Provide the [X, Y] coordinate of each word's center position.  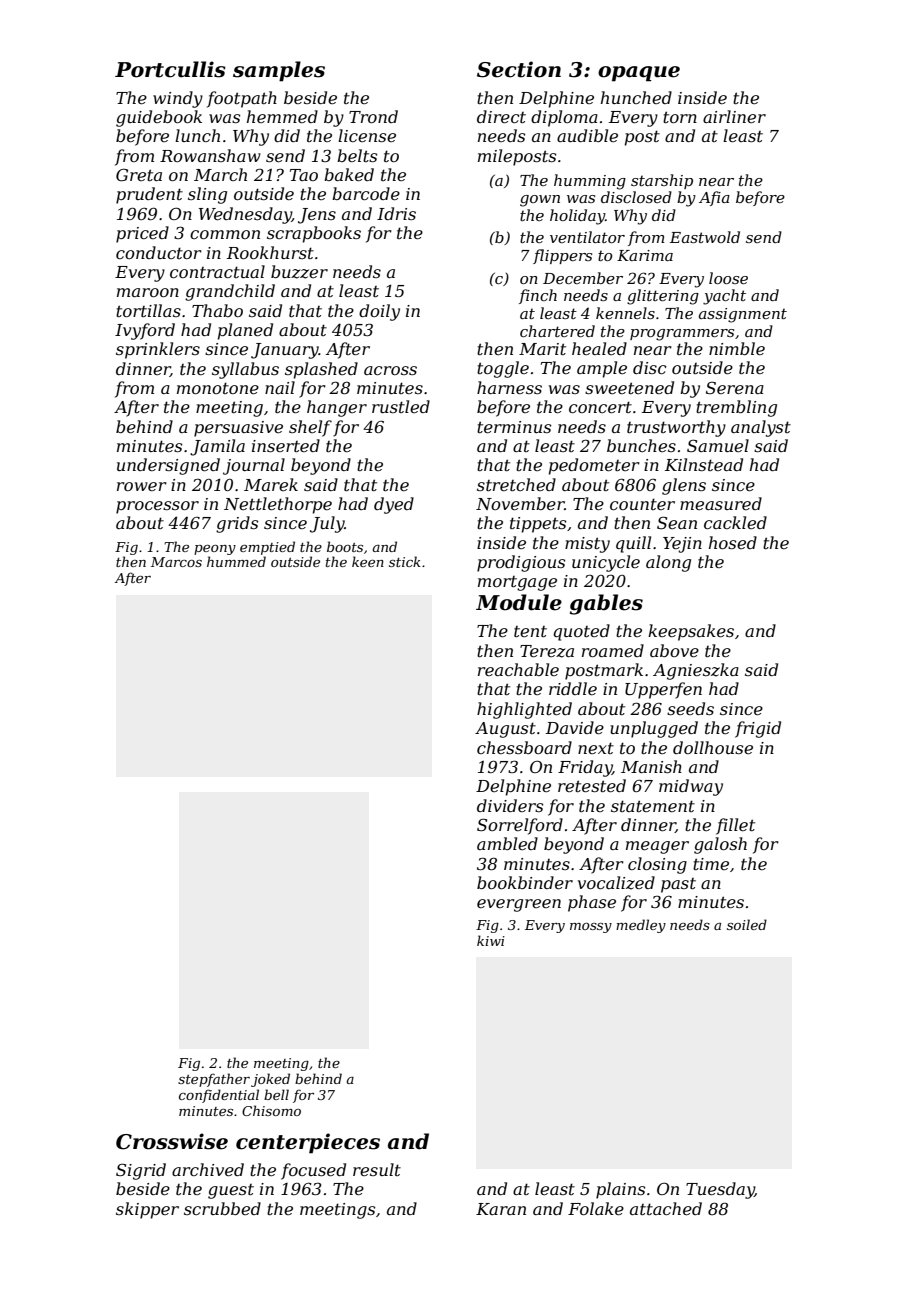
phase [592, 903]
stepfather [214, 1080]
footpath [242, 99]
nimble [737, 348]
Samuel [718, 445]
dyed [394, 505]
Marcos [176, 562]
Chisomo [271, 1110]
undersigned [168, 466]
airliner [734, 116]
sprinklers [158, 350]
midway [691, 787]
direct [501, 116]
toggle [503, 369]
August [505, 730]
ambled [507, 843]
